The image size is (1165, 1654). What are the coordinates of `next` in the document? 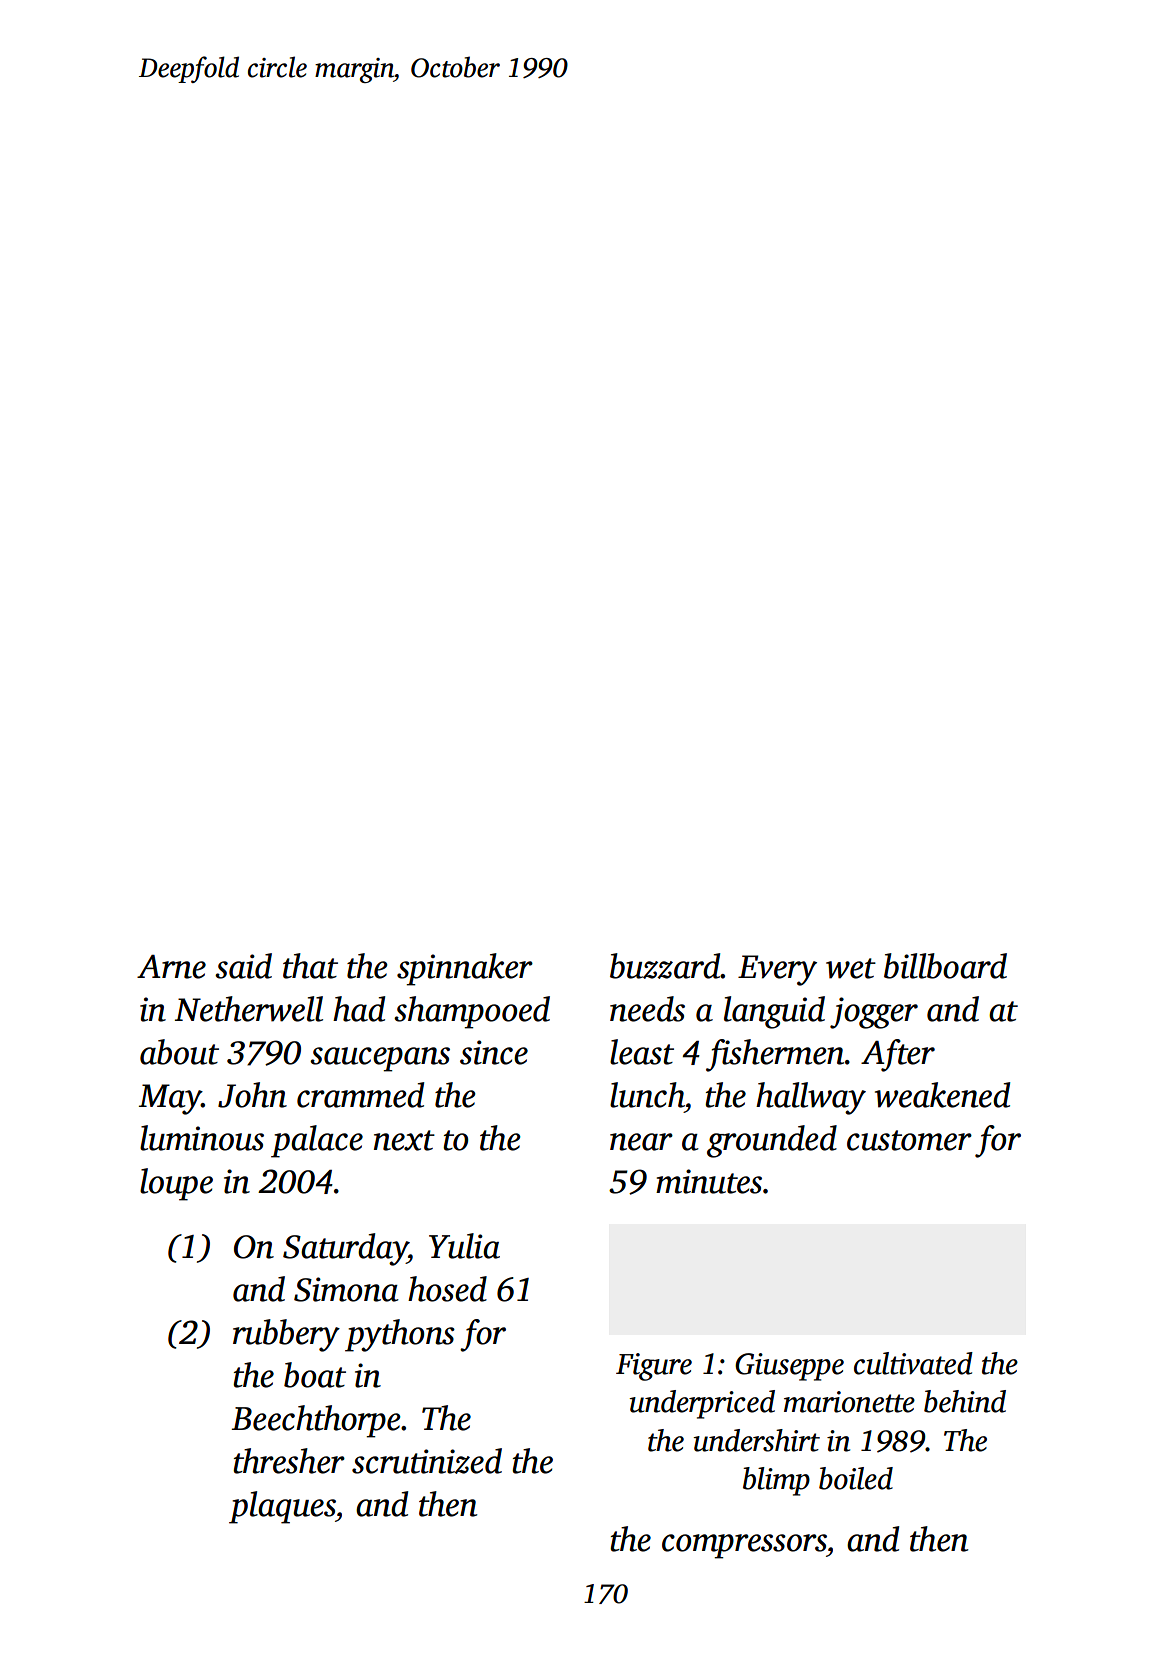 It's located at (404, 1140).
